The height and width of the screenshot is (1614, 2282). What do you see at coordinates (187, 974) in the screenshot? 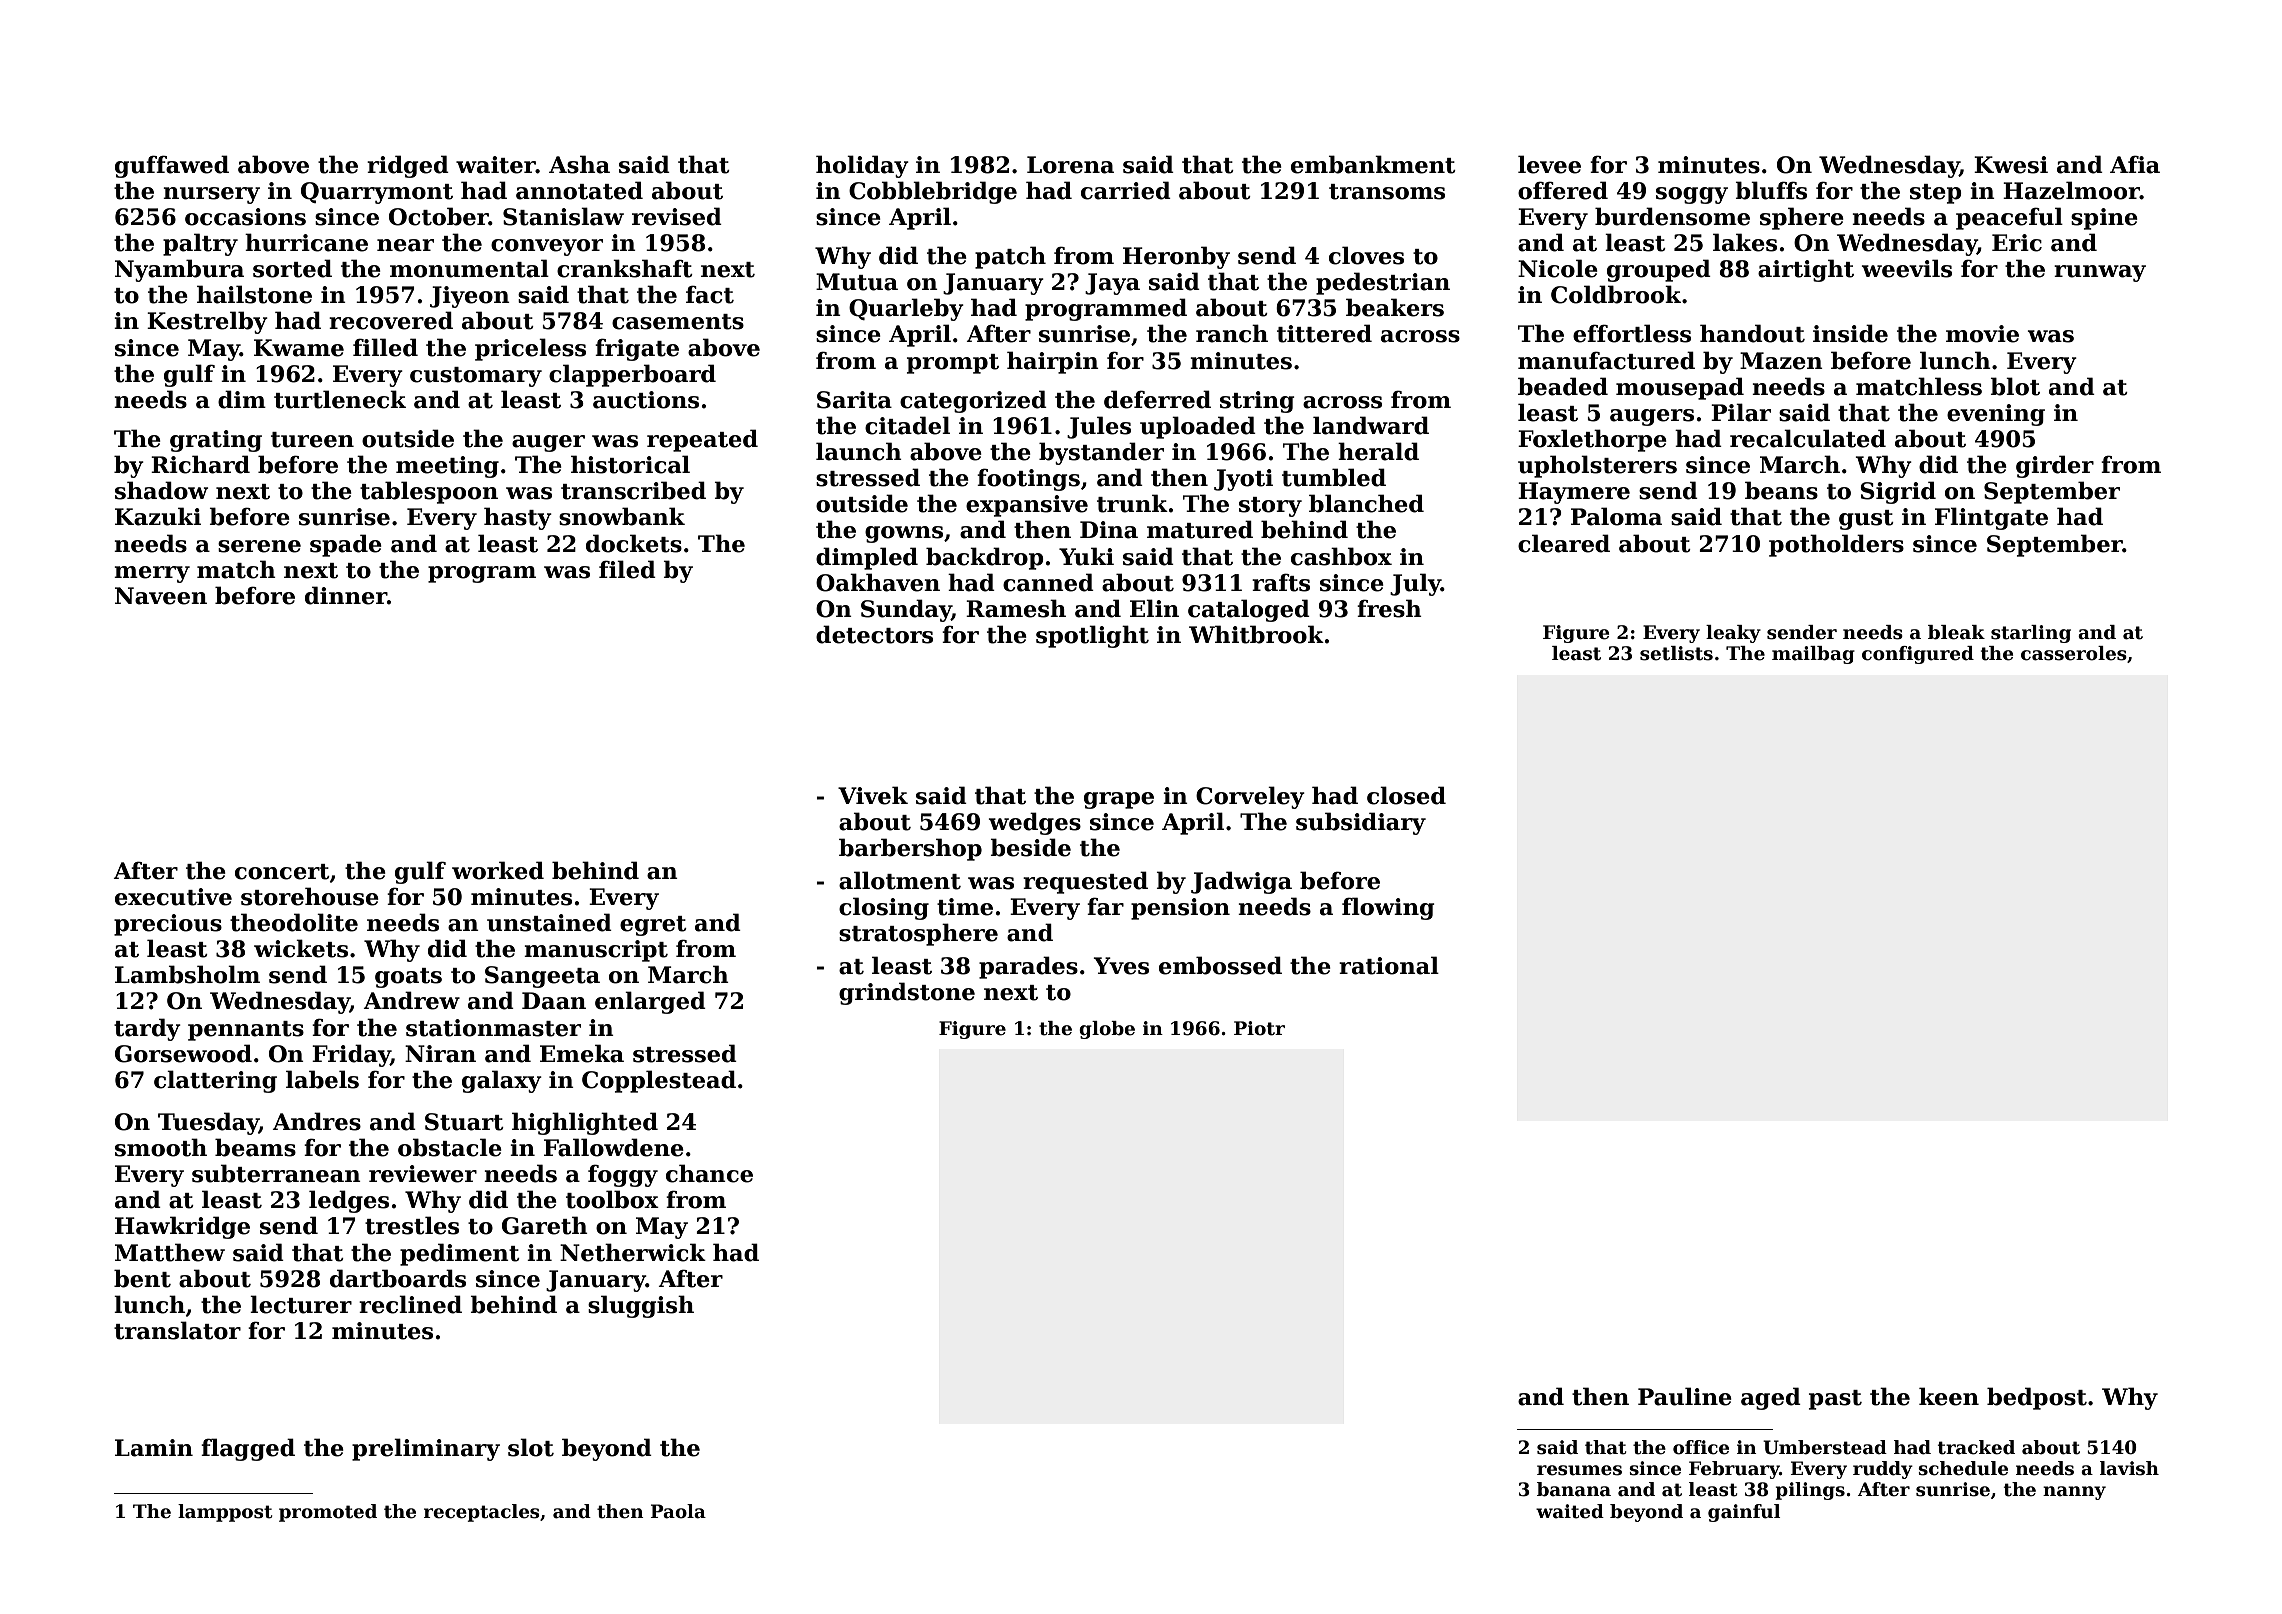
I see `Lambsholm` at bounding box center [187, 974].
